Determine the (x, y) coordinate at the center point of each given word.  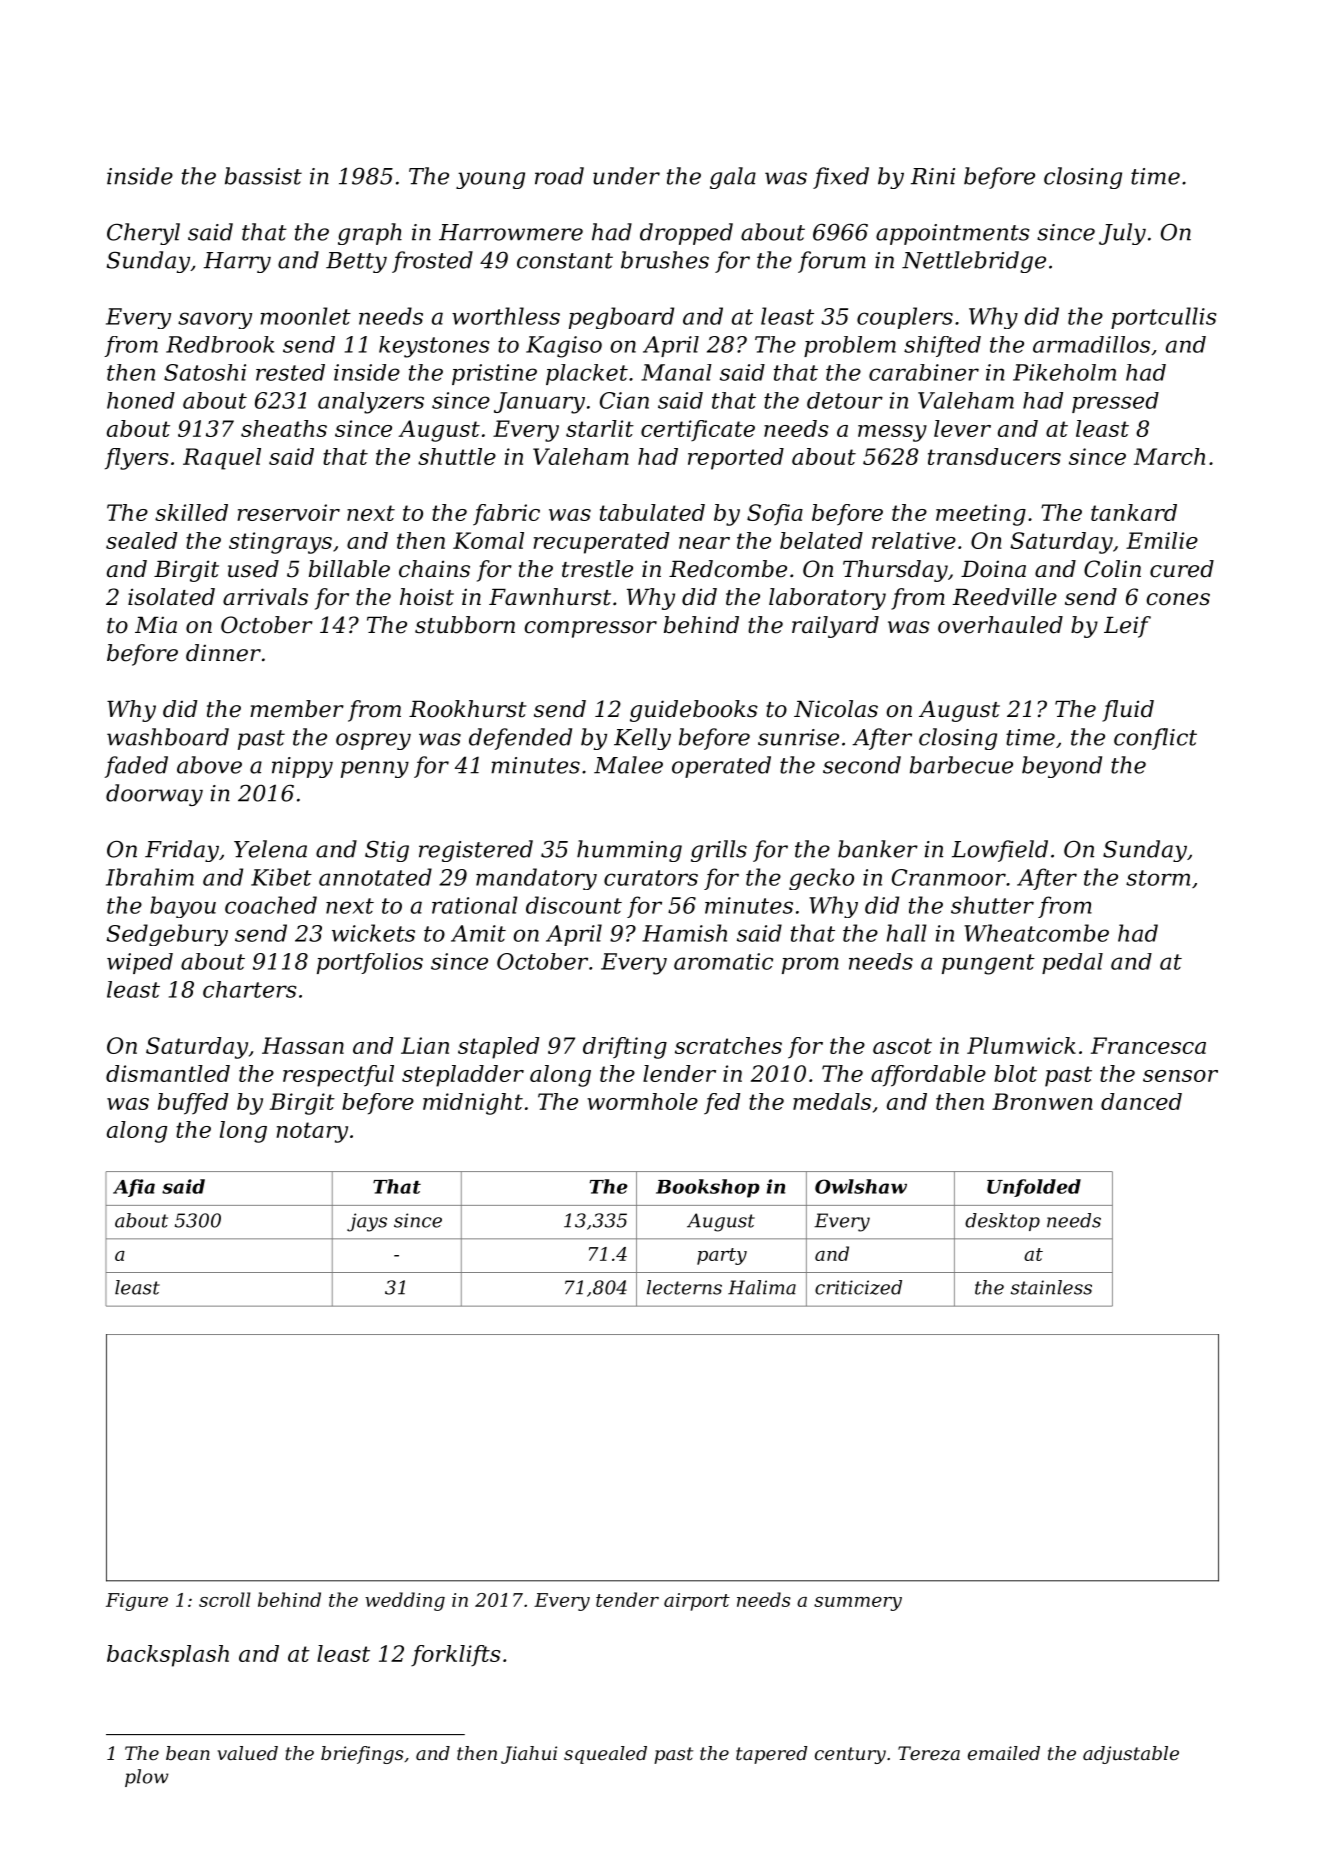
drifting (625, 1048)
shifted (942, 346)
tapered (771, 1755)
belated (821, 540)
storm (1158, 878)
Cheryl (143, 234)
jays (367, 1222)
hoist (427, 597)
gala (733, 178)
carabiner (924, 372)
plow (147, 1778)
